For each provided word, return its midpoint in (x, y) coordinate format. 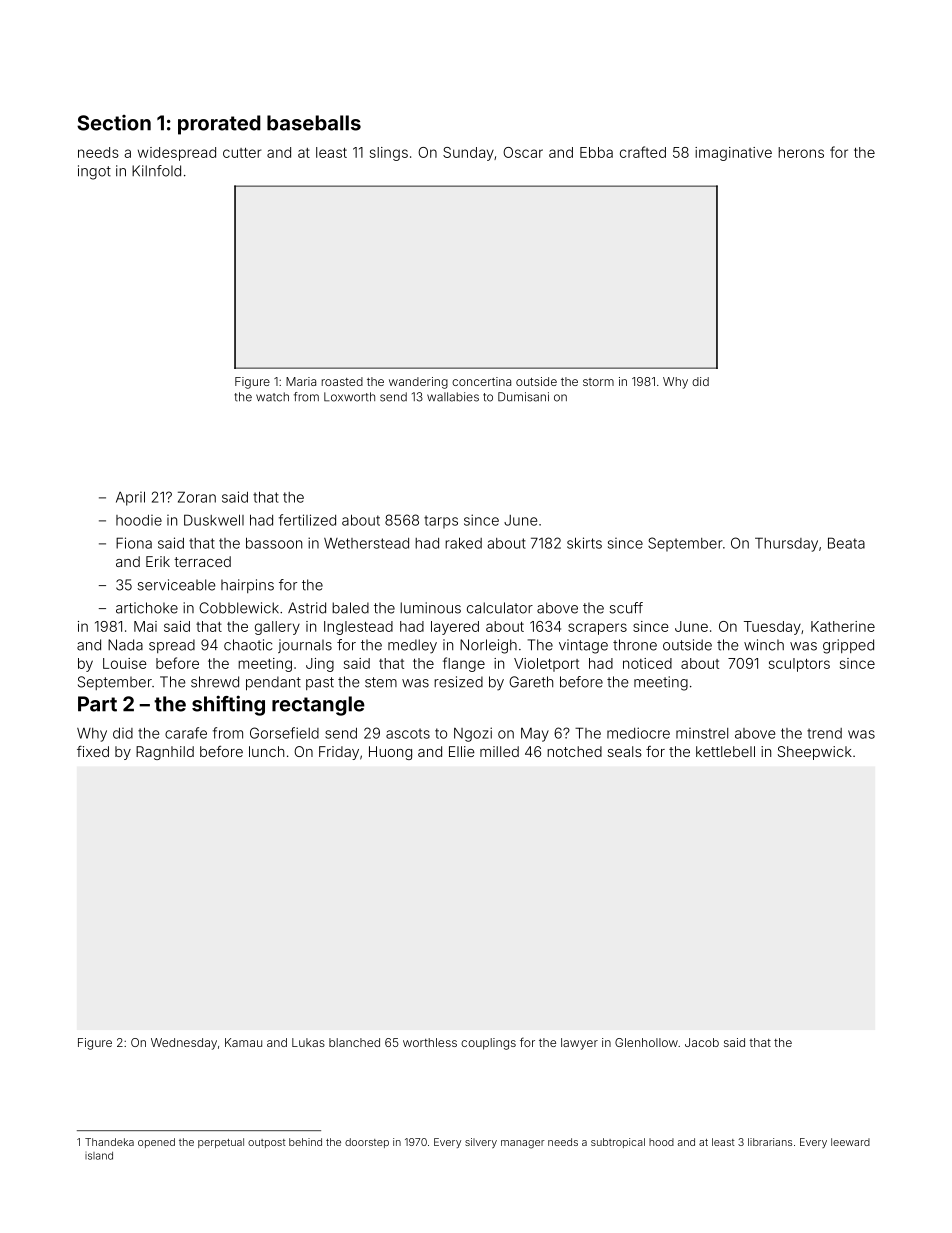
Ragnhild (165, 753)
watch (272, 397)
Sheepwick (815, 753)
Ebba (596, 152)
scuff (626, 608)
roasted (342, 381)
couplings (488, 1044)
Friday (339, 753)
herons (801, 152)
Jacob (702, 1042)
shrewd (215, 682)
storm (598, 382)
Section (114, 123)
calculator (500, 608)
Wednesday (184, 1044)
